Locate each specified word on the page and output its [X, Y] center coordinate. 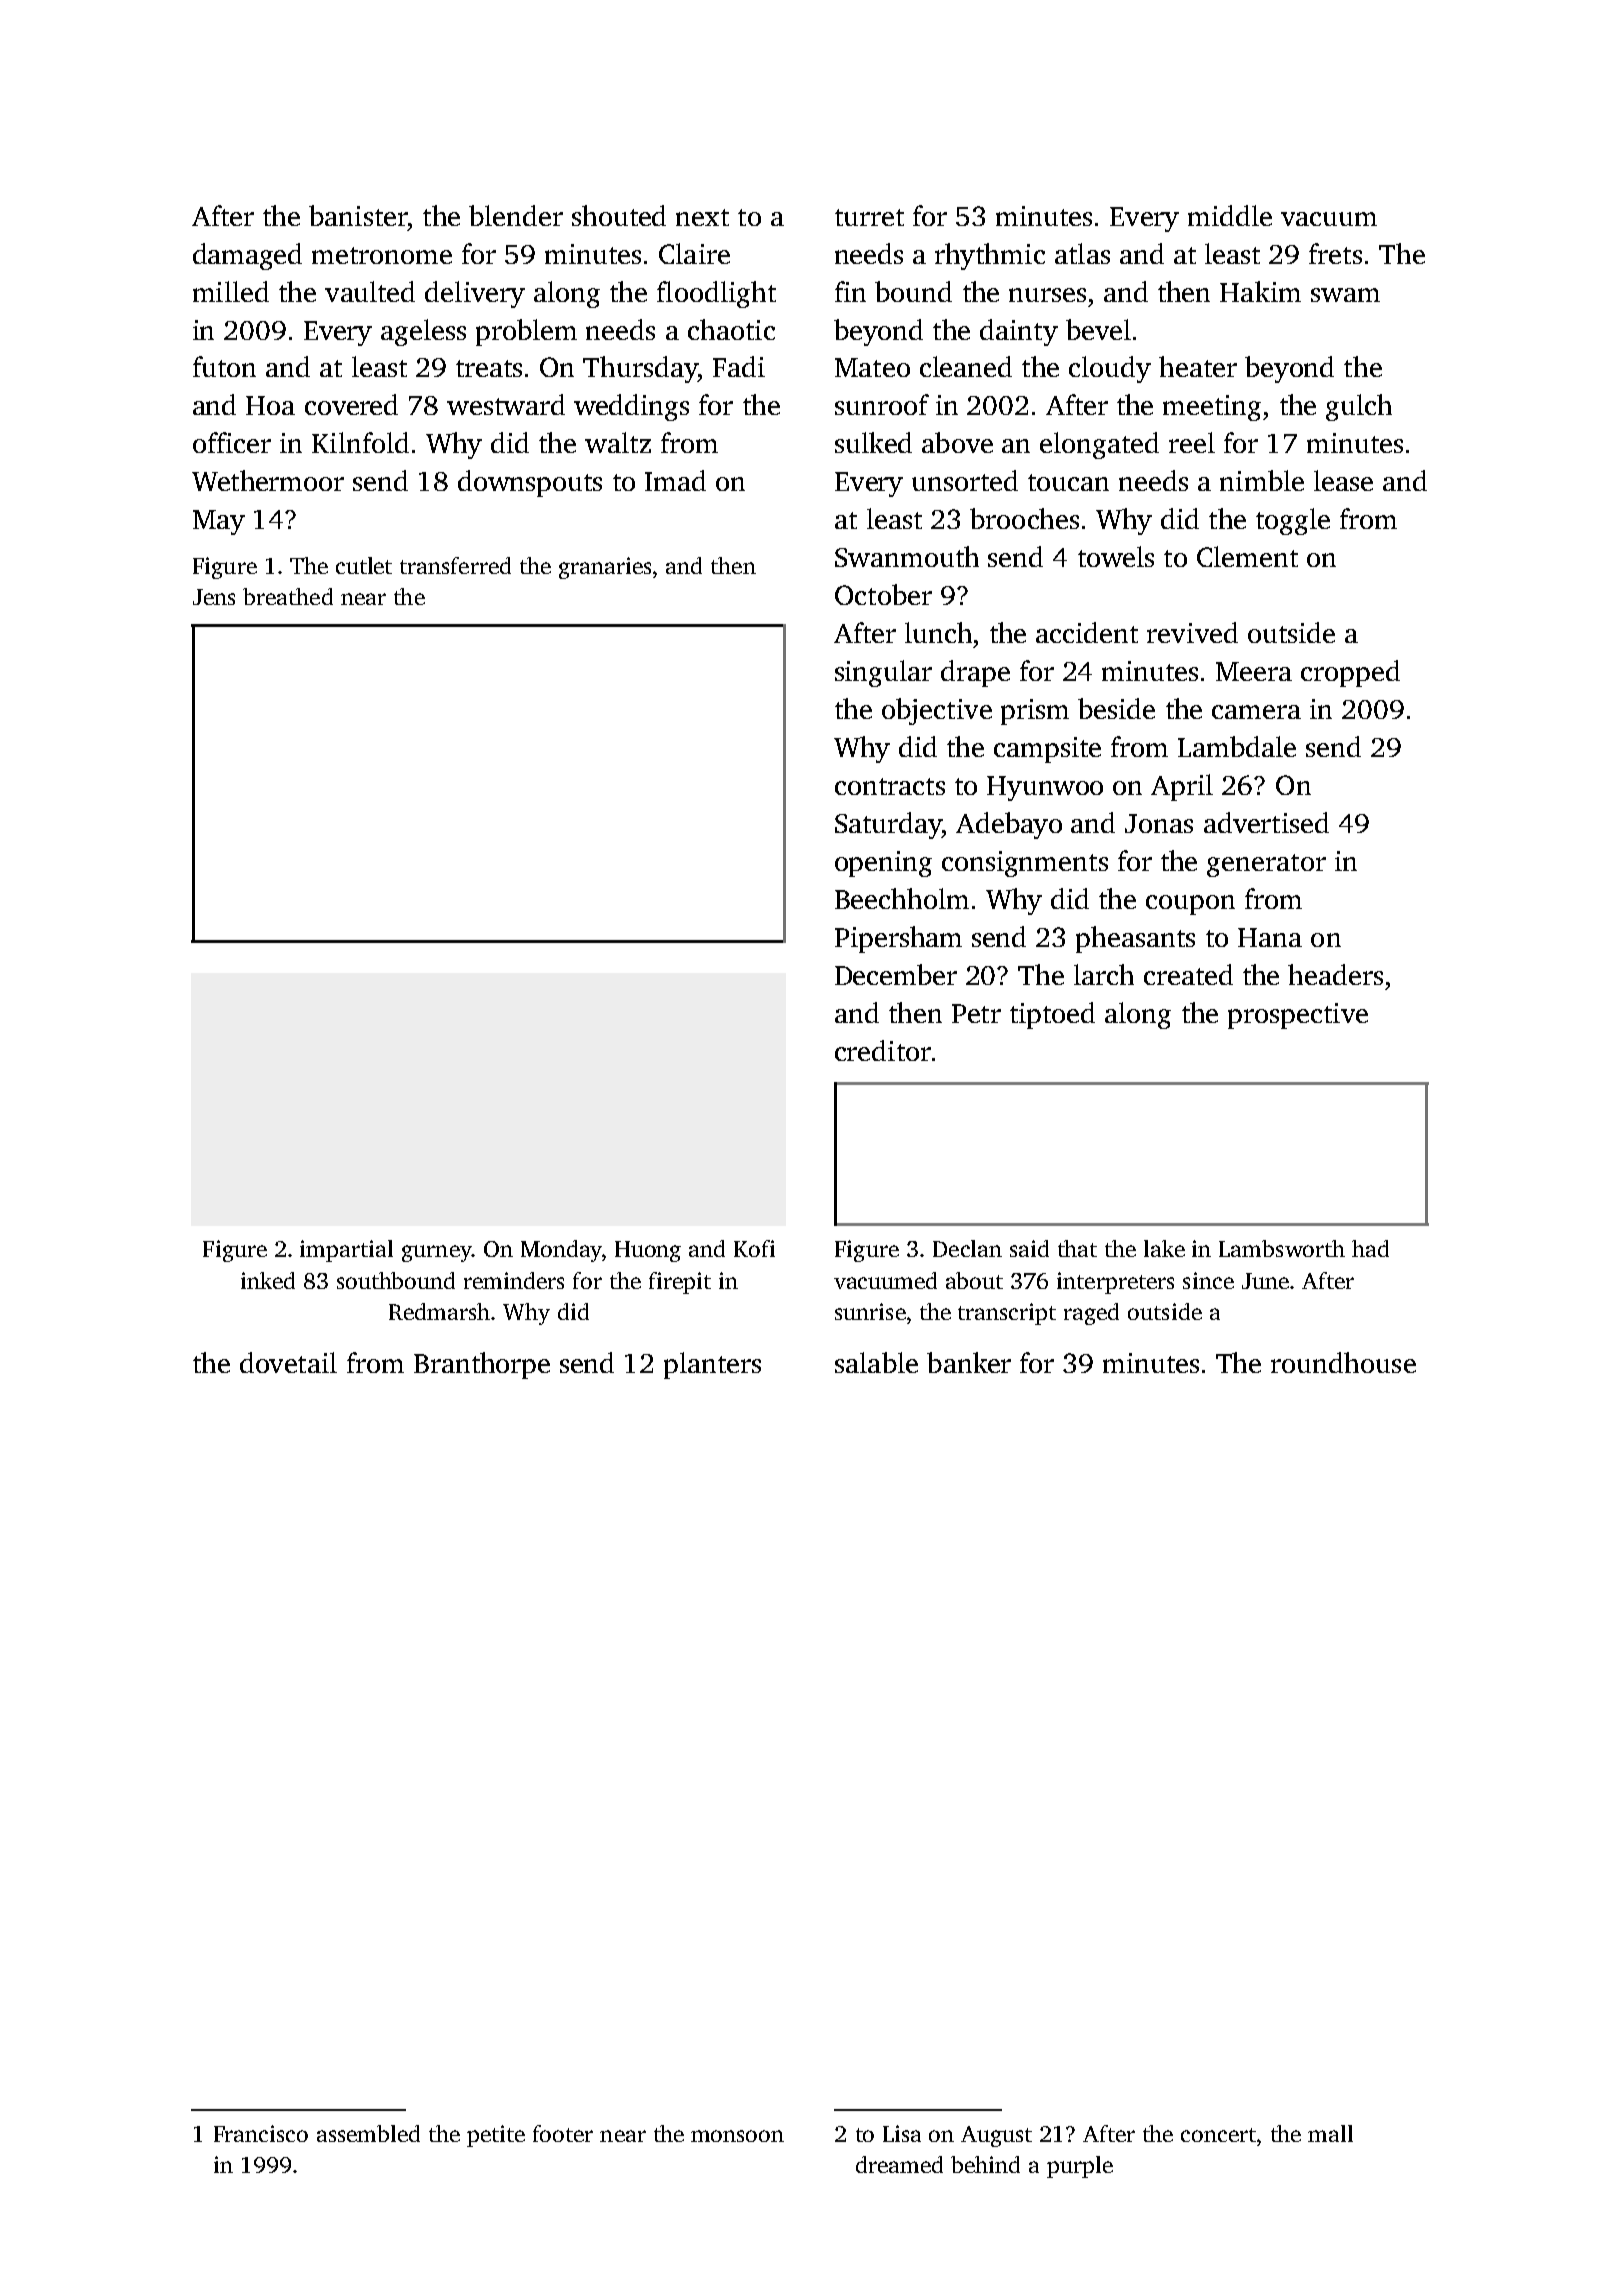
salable [876, 1362]
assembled [368, 2133]
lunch [938, 632]
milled [231, 291]
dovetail [288, 1362]
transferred [455, 565]
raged [1091, 1314]
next [702, 217]
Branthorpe [482, 1365]
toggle [1293, 521]
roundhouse [1343, 1362]
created [1188, 974]
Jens [214, 597]
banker [969, 1362]
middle [1230, 215]
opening [883, 864]
